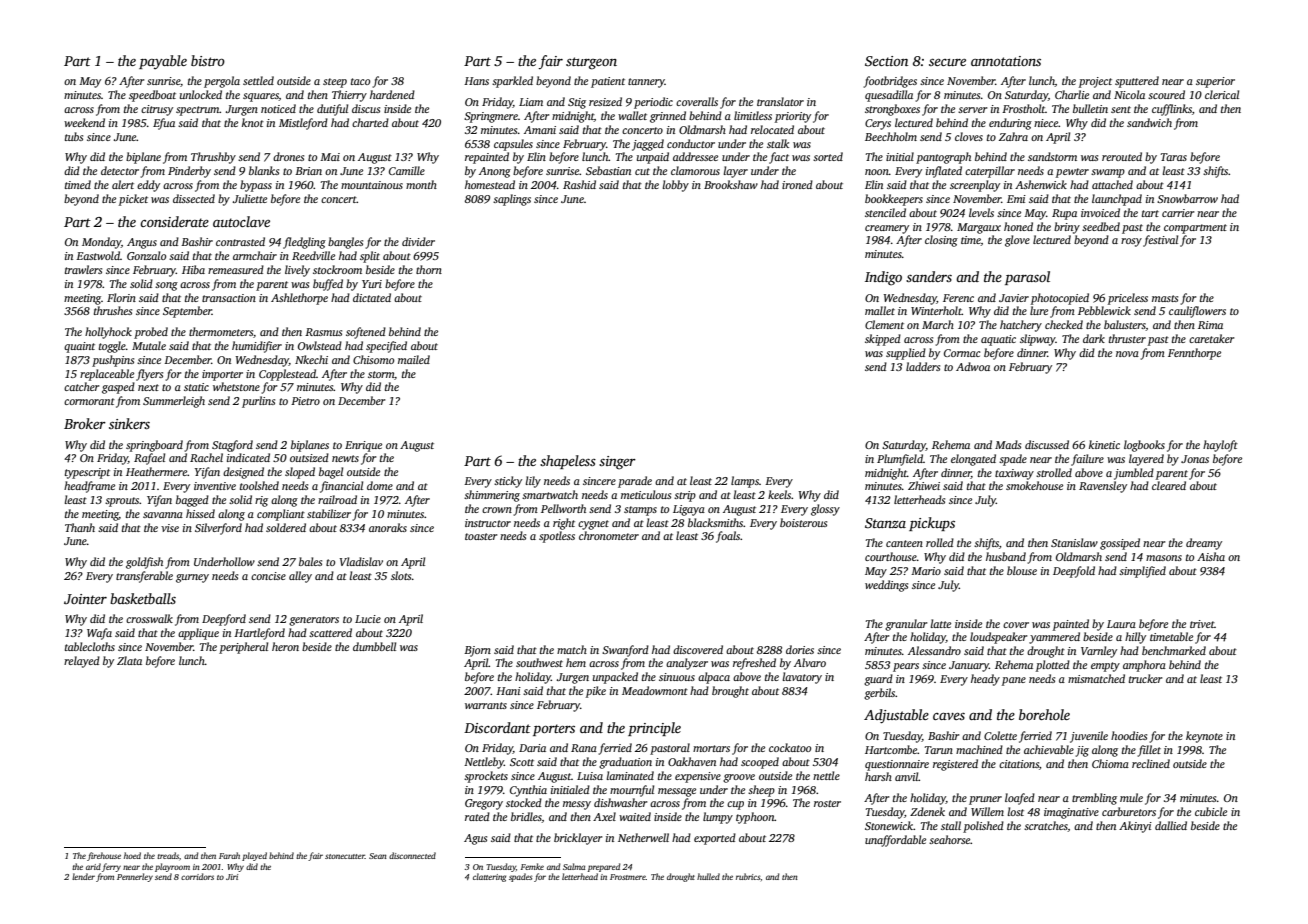  I want to click on translator, so click(780, 101).
